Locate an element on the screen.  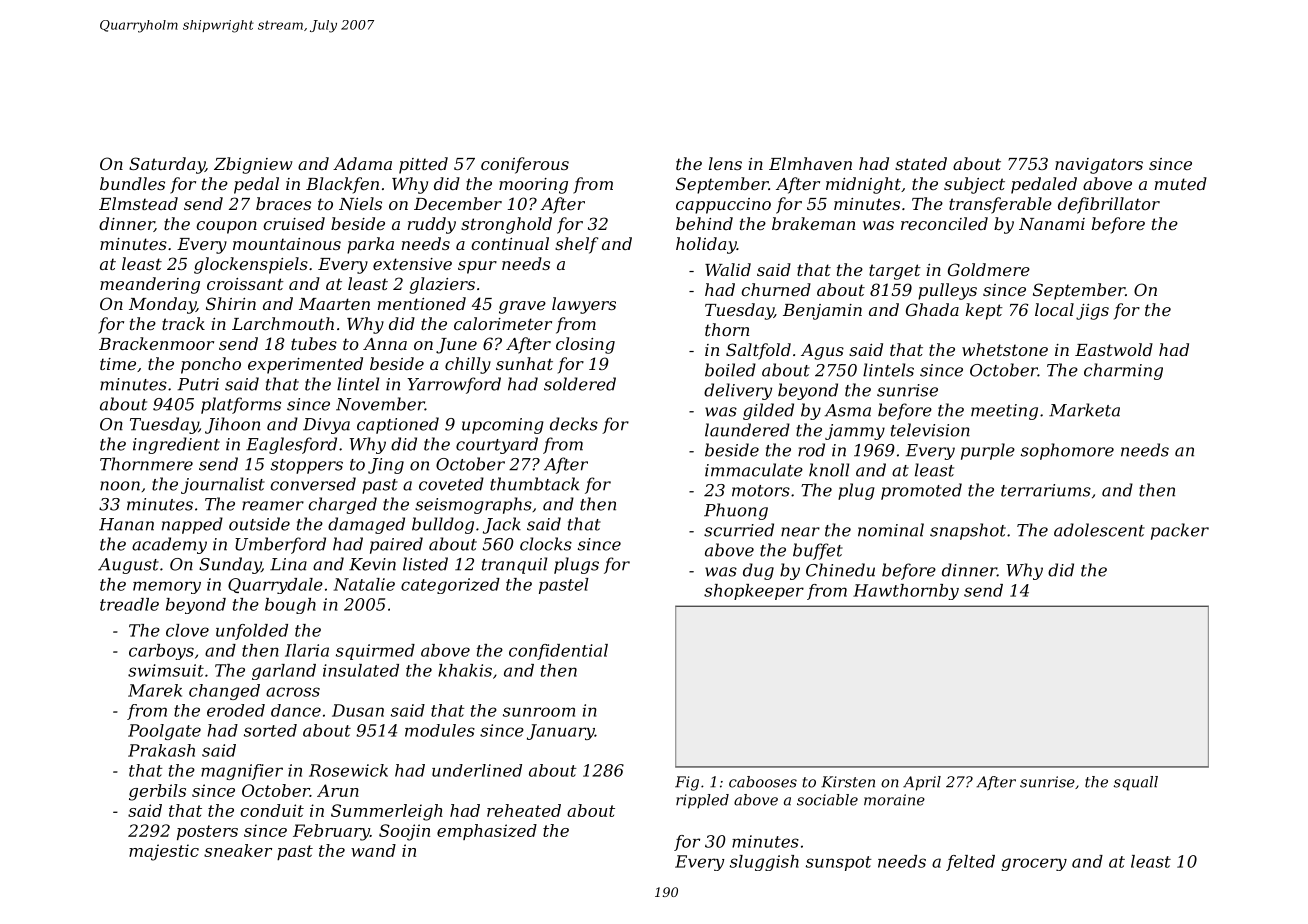
ingredient is located at coordinates (176, 445).
